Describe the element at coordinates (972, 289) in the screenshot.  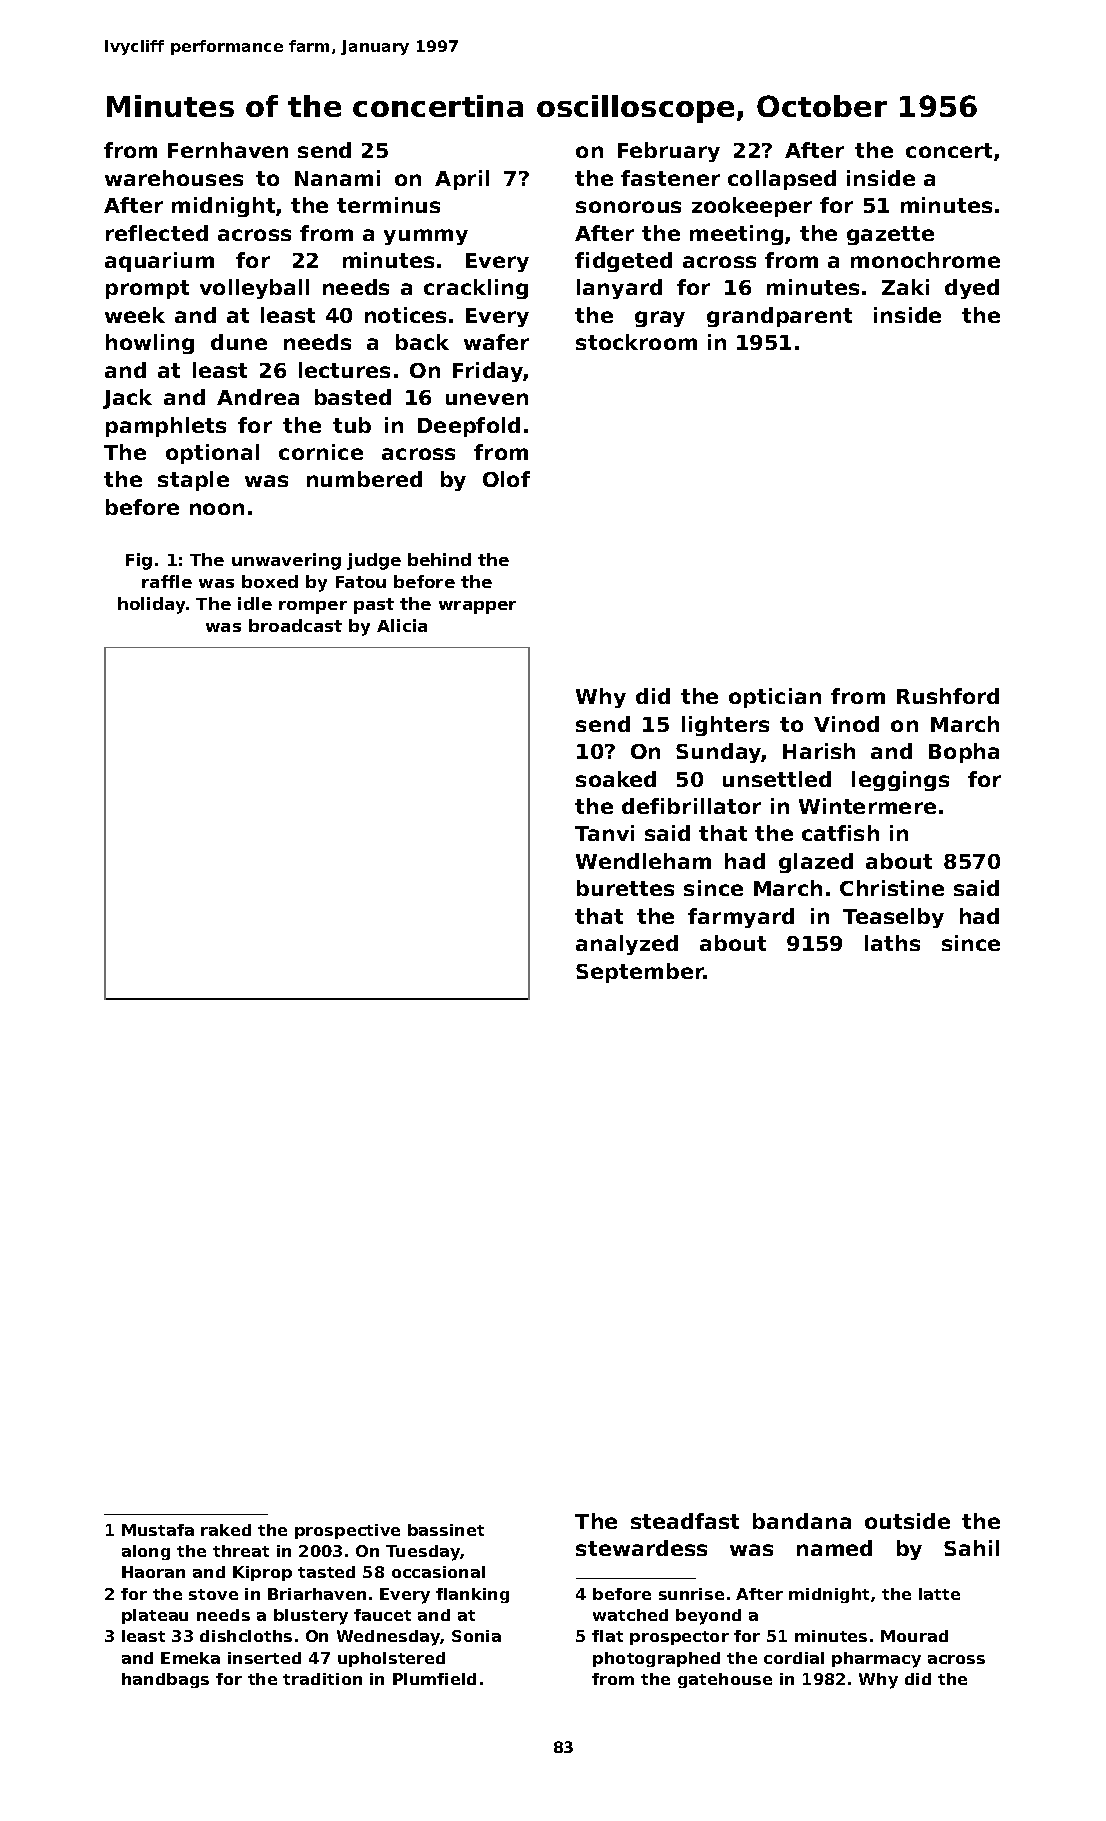
I see `dyed` at that location.
